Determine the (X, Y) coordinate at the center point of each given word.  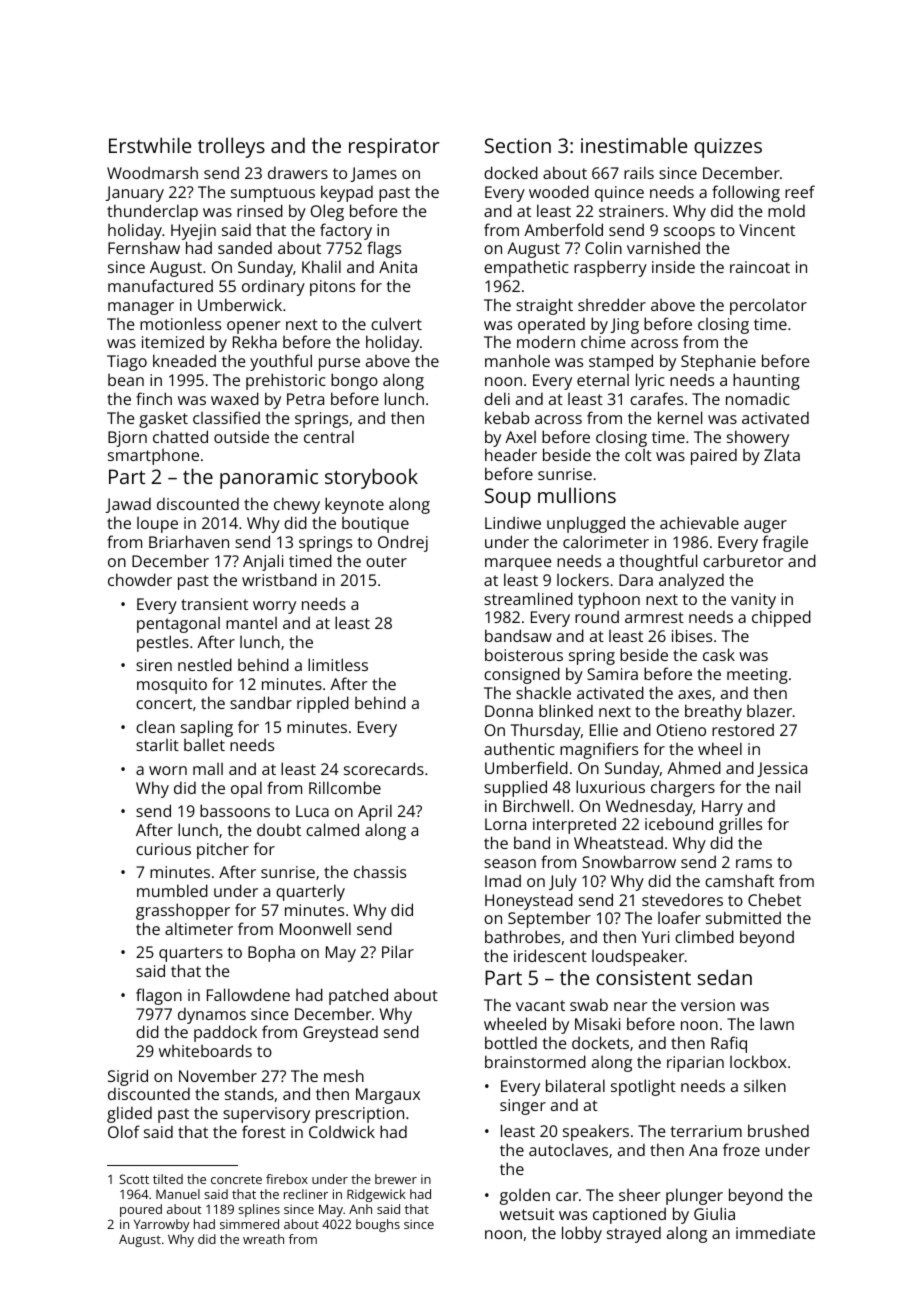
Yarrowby (162, 1225)
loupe (157, 525)
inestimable (634, 145)
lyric (650, 381)
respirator (394, 148)
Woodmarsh (152, 172)
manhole (517, 360)
